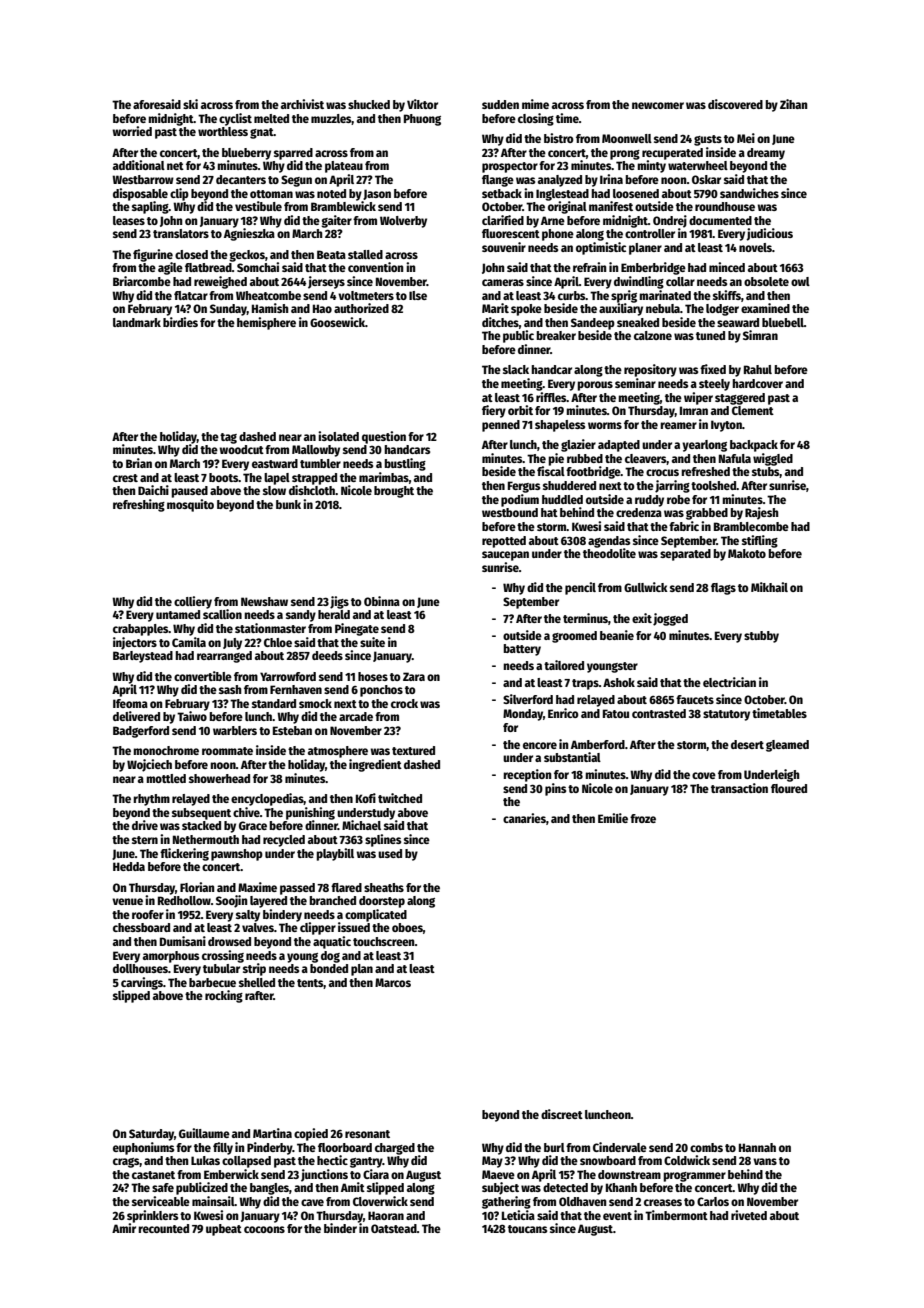 The width and height of the screenshot is (924, 1308). What do you see at coordinates (578, 445) in the screenshot?
I see `glazier` at bounding box center [578, 445].
